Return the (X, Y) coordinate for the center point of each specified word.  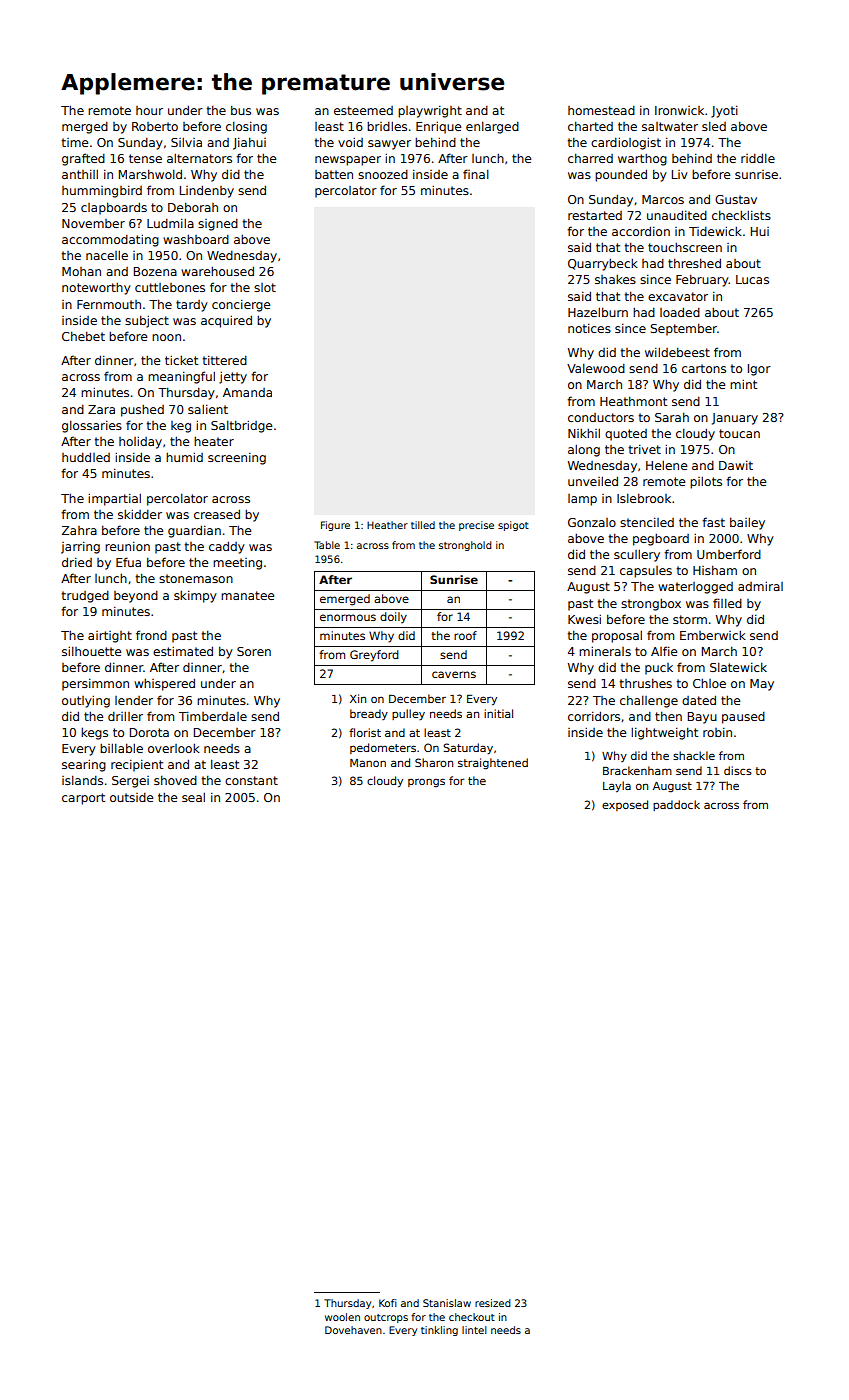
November (93, 223)
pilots (706, 482)
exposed (625, 805)
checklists (741, 215)
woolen (342, 1317)
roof (465, 635)
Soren (254, 651)
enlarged (492, 127)
